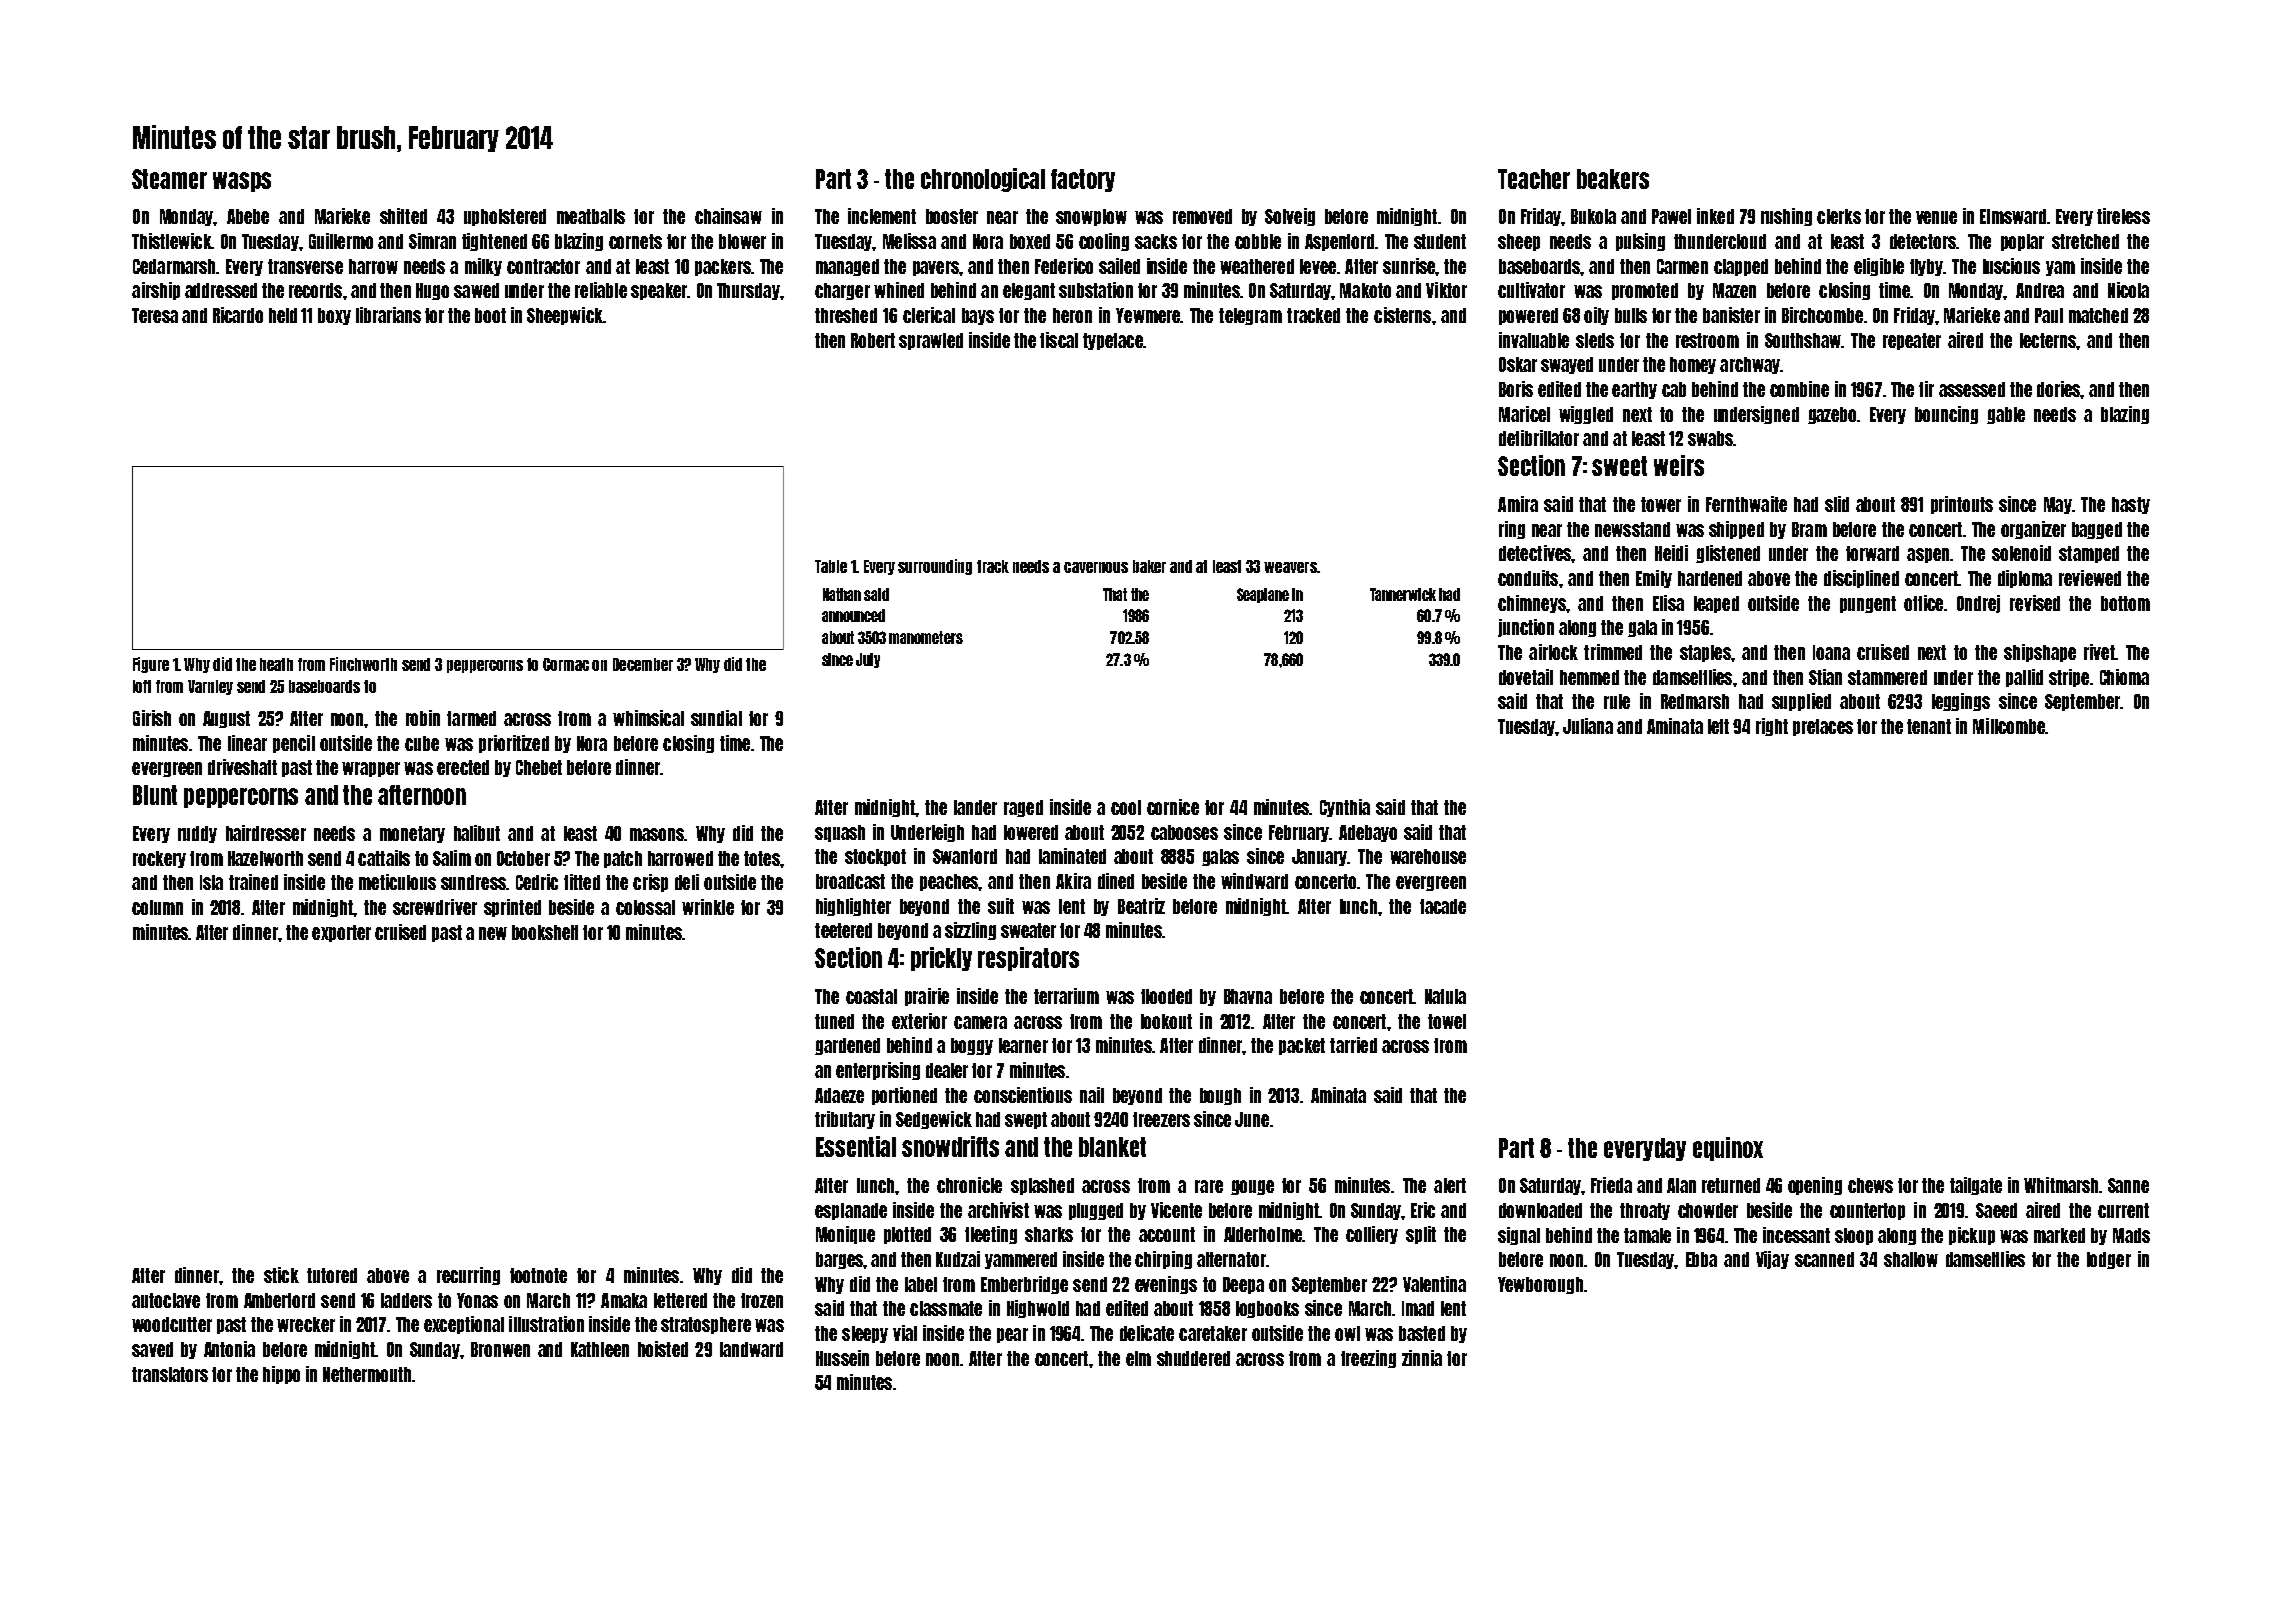  I want to click on Nafula, so click(1445, 996).
